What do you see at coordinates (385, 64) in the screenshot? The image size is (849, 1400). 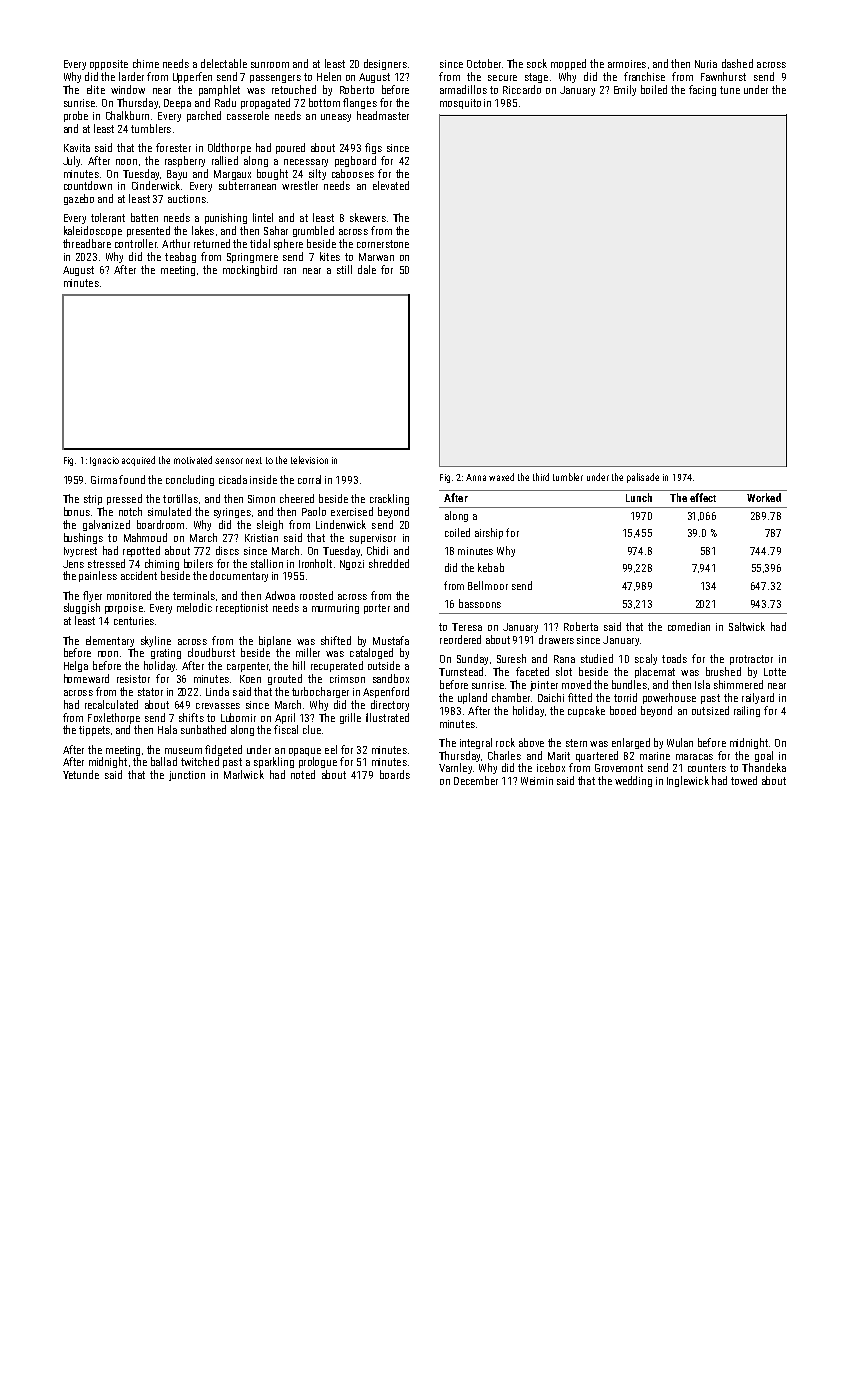 I see `designers` at bounding box center [385, 64].
